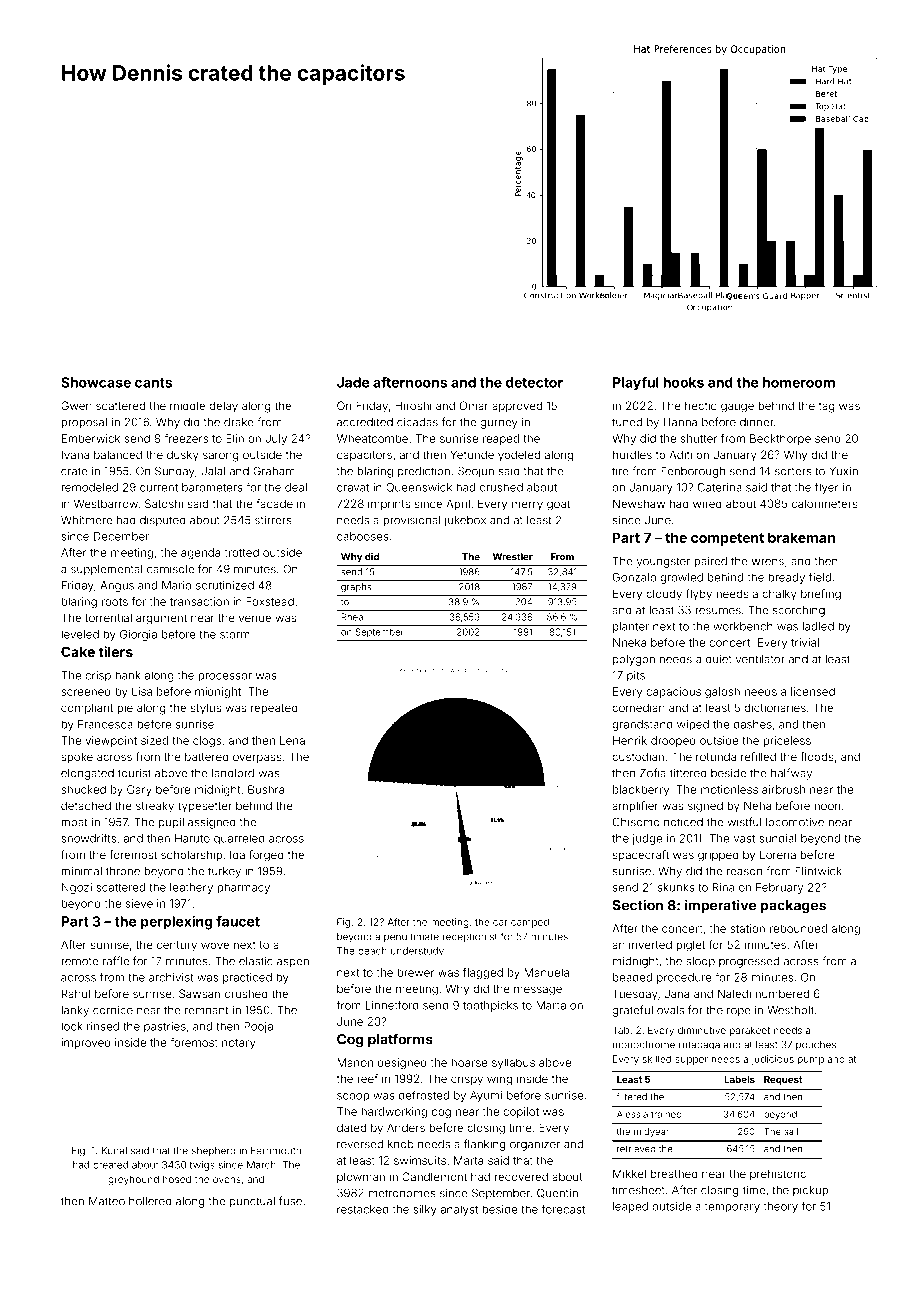 The height and width of the screenshot is (1308, 924). What do you see at coordinates (811, 1061) in the screenshot?
I see `pump` at bounding box center [811, 1061].
